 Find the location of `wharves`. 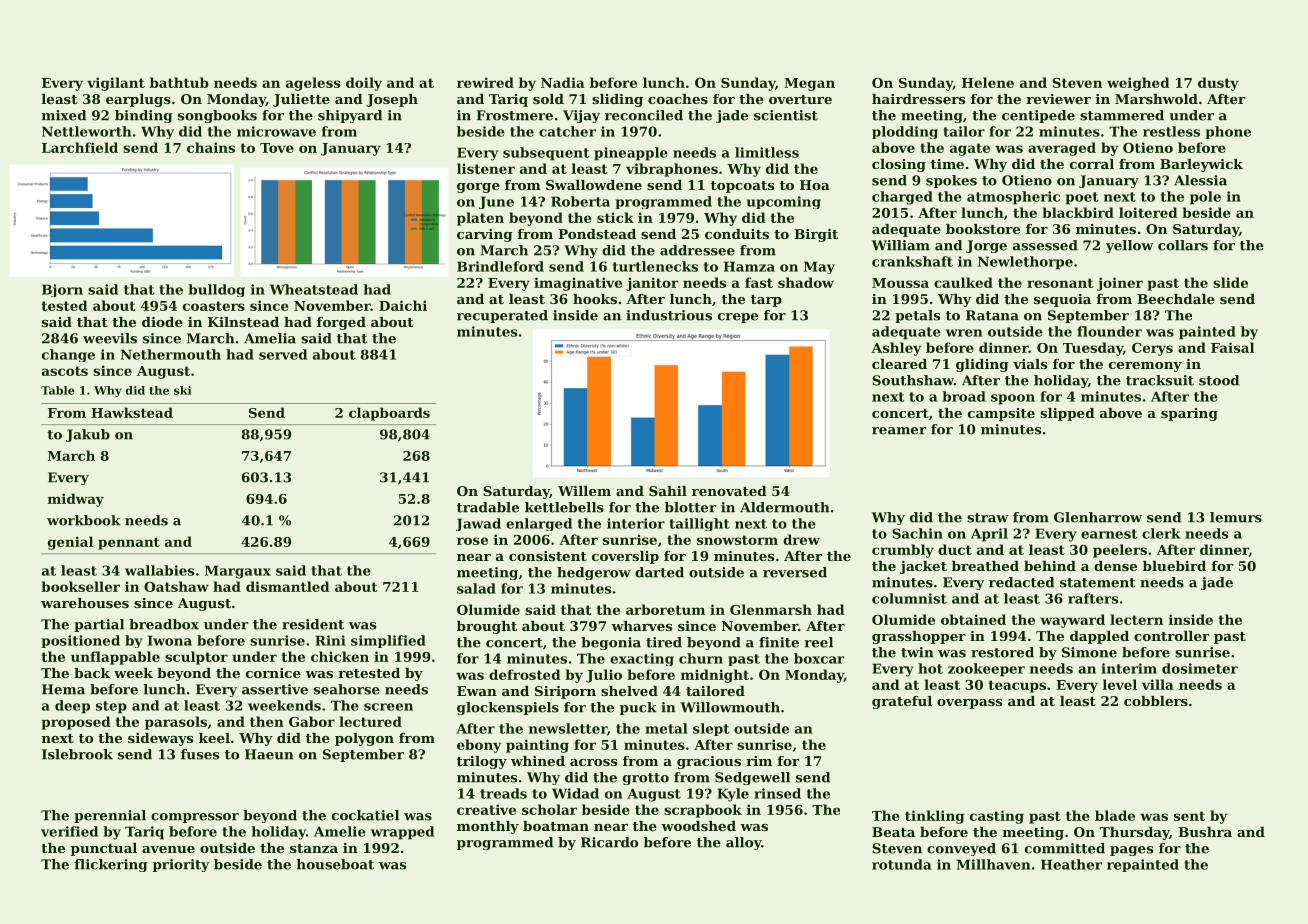

wharves is located at coordinates (641, 626).
